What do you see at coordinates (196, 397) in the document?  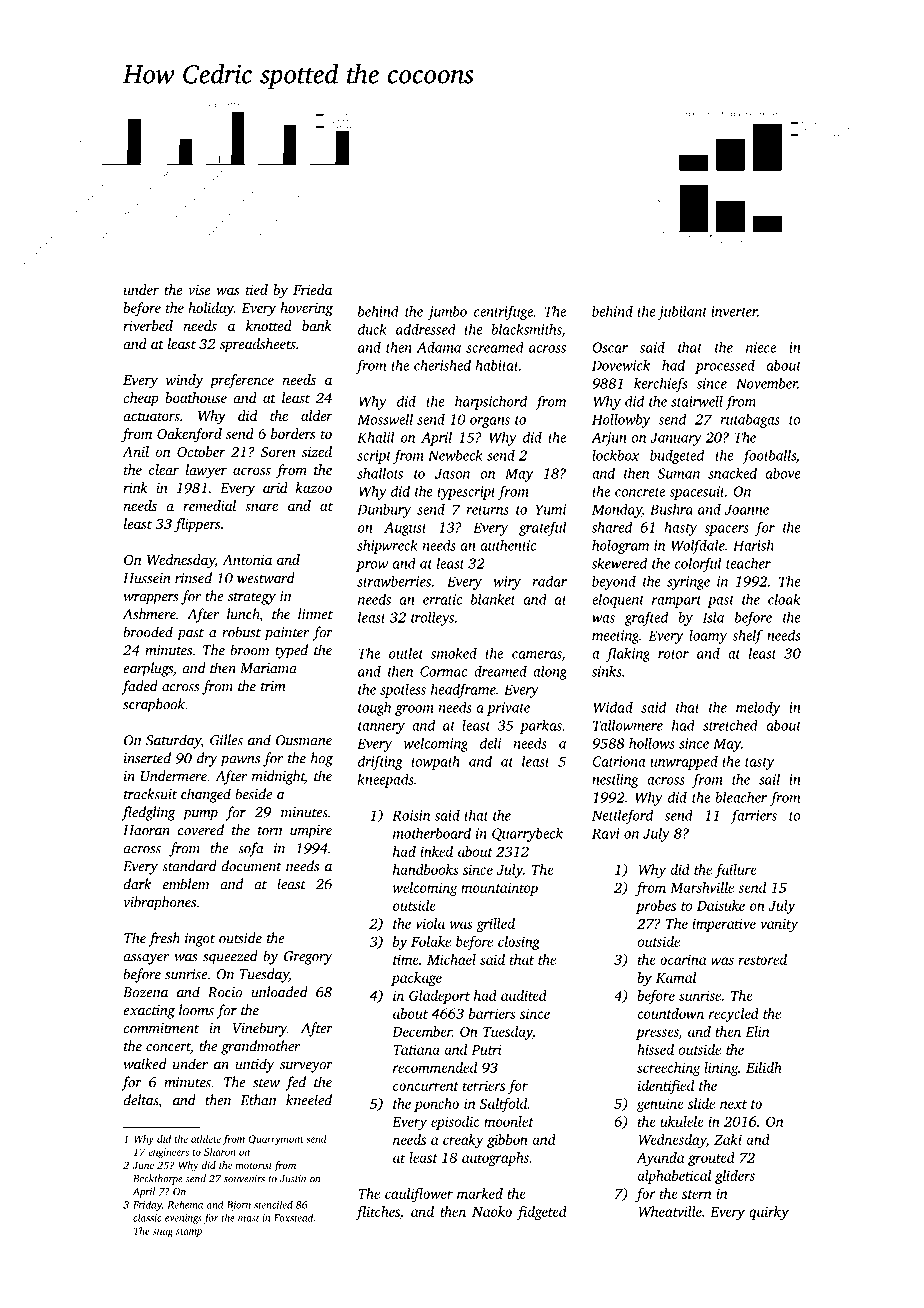 I see `boathouse` at bounding box center [196, 397].
